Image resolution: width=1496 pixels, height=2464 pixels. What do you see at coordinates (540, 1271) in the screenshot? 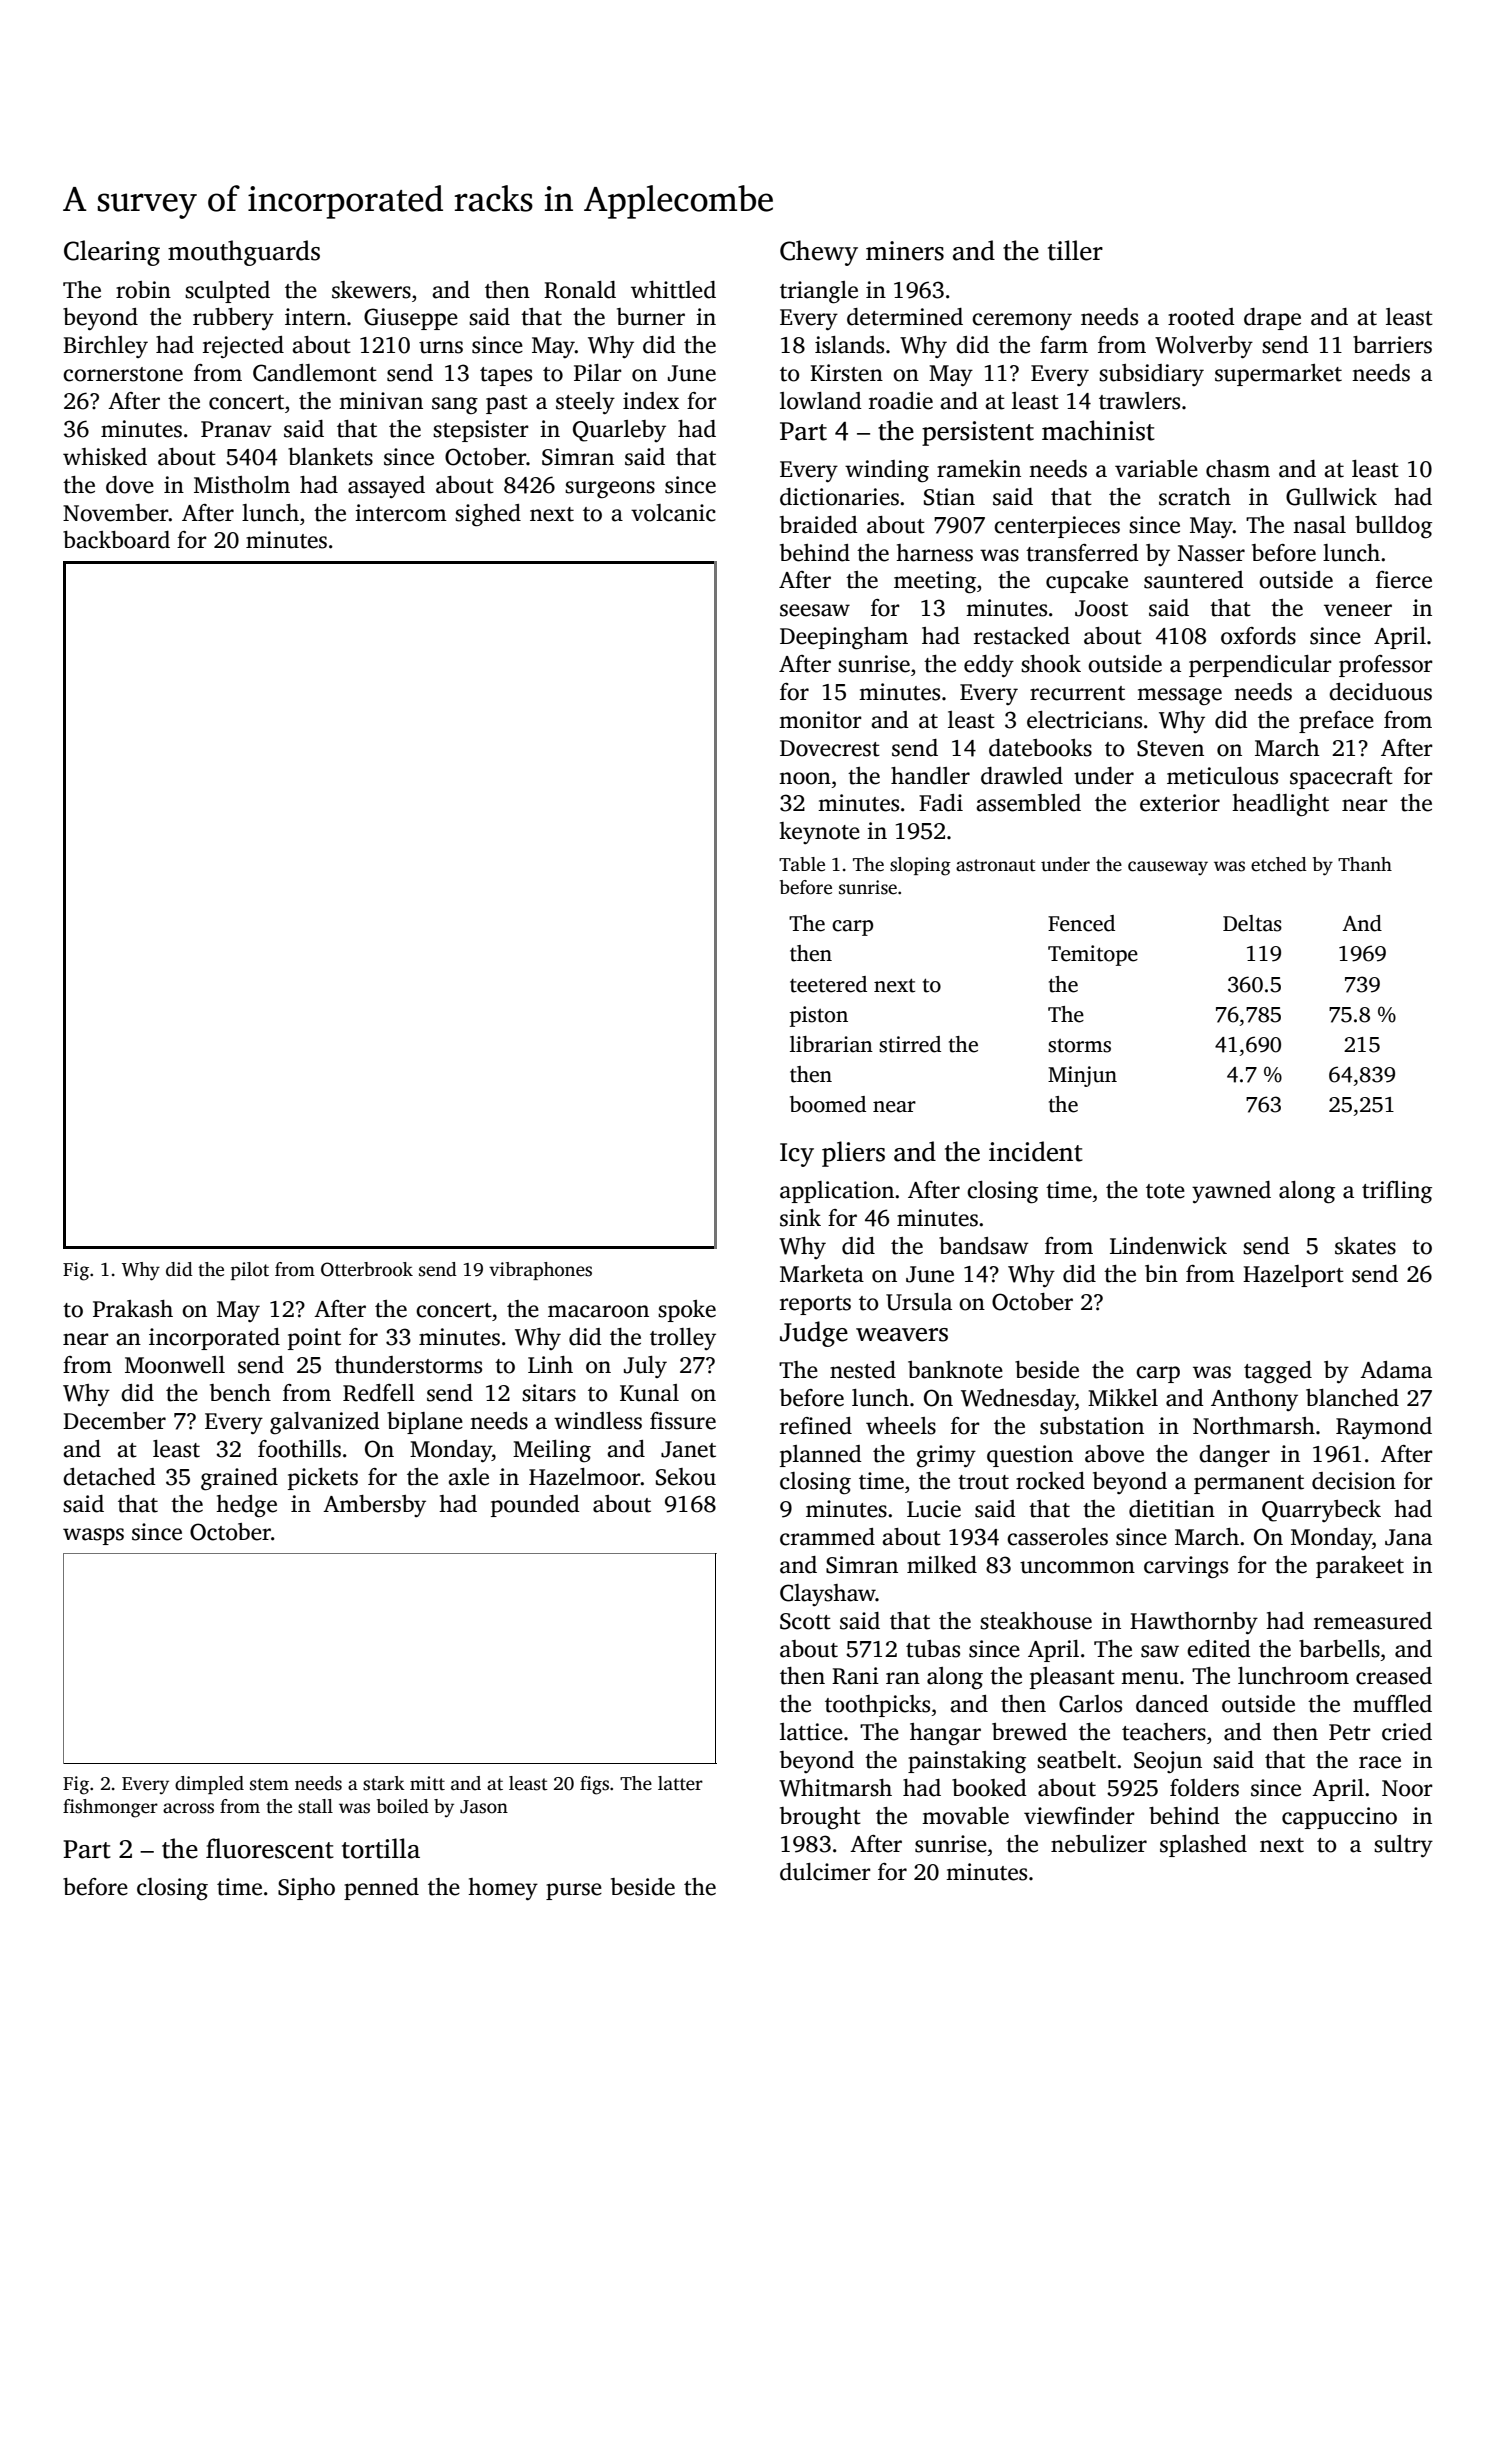
I see `vibraphones` at bounding box center [540, 1271].
